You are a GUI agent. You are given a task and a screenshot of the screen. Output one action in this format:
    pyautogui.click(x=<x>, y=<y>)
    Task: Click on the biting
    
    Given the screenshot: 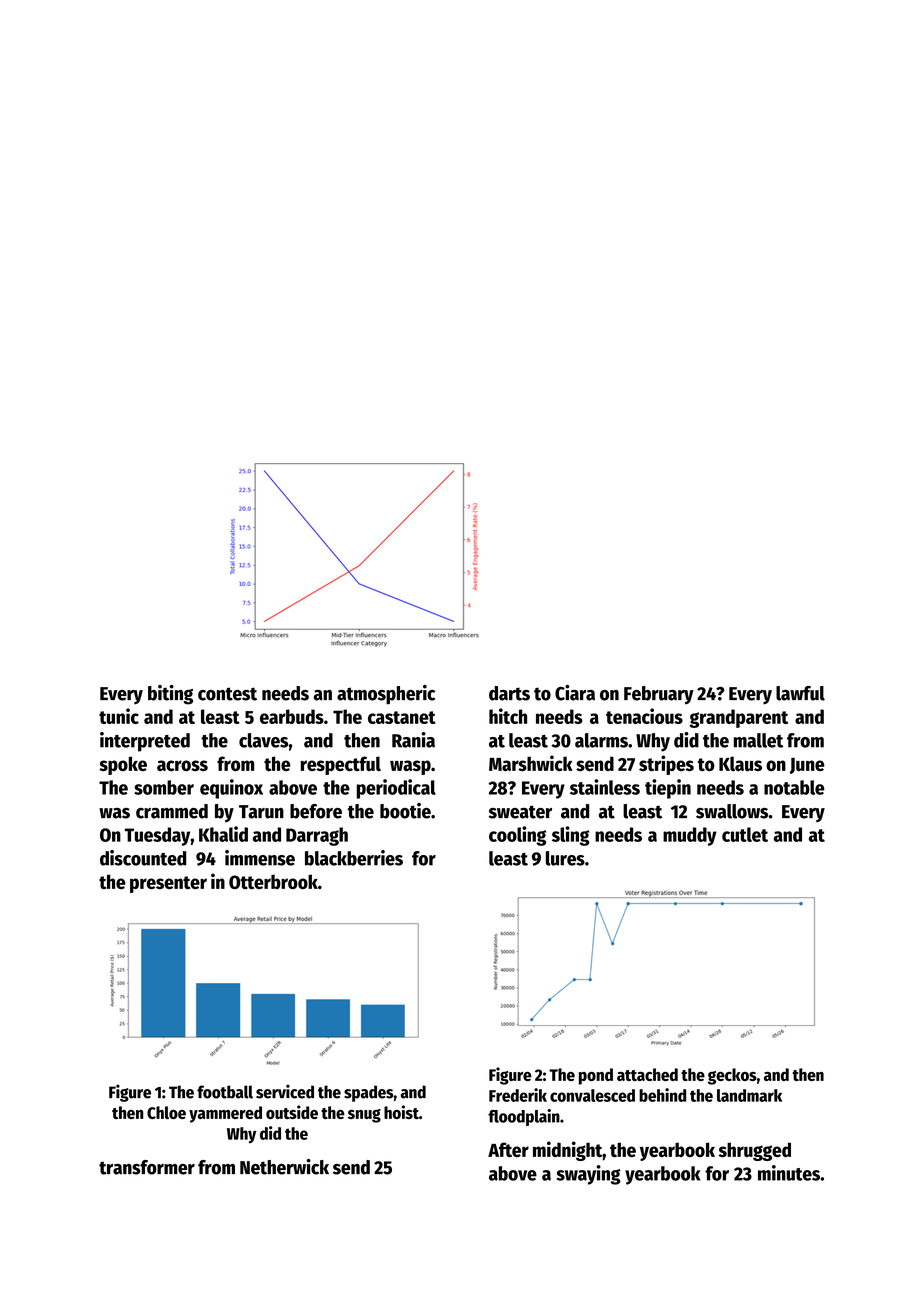 What is the action you would take?
    pyautogui.click(x=170, y=695)
